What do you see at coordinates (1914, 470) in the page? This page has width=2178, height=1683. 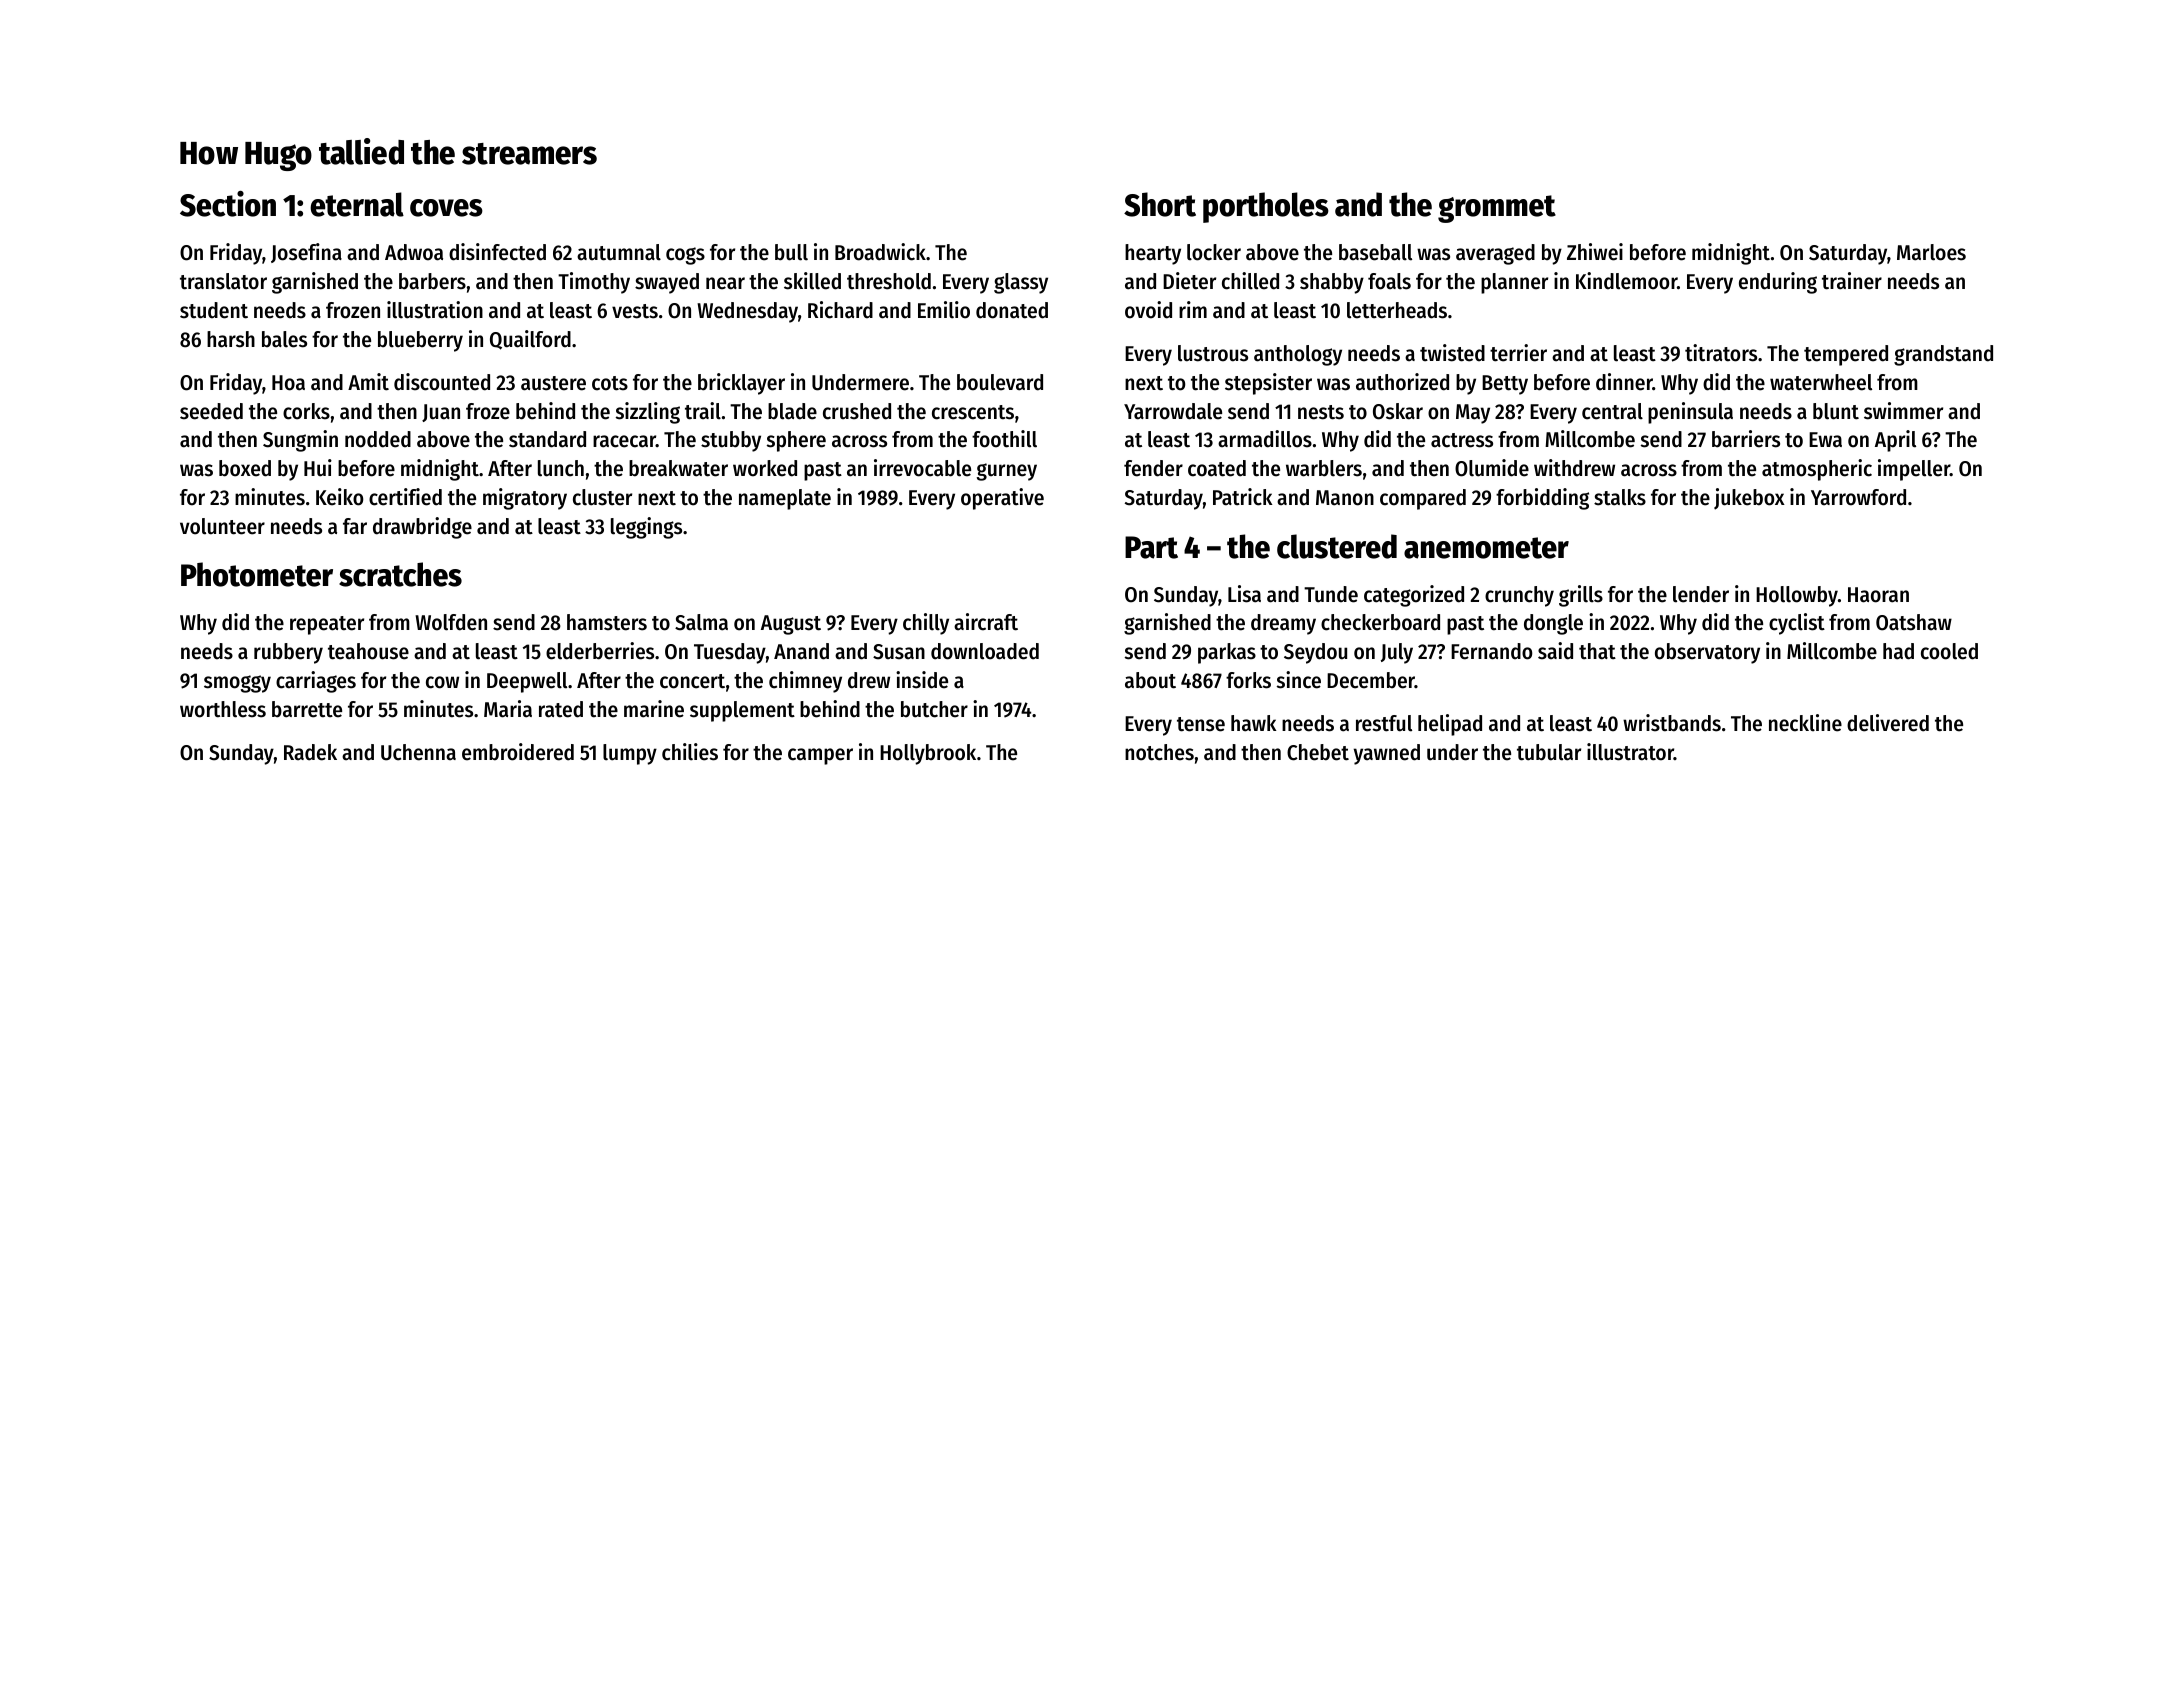 I see `impeller` at bounding box center [1914, 470].
